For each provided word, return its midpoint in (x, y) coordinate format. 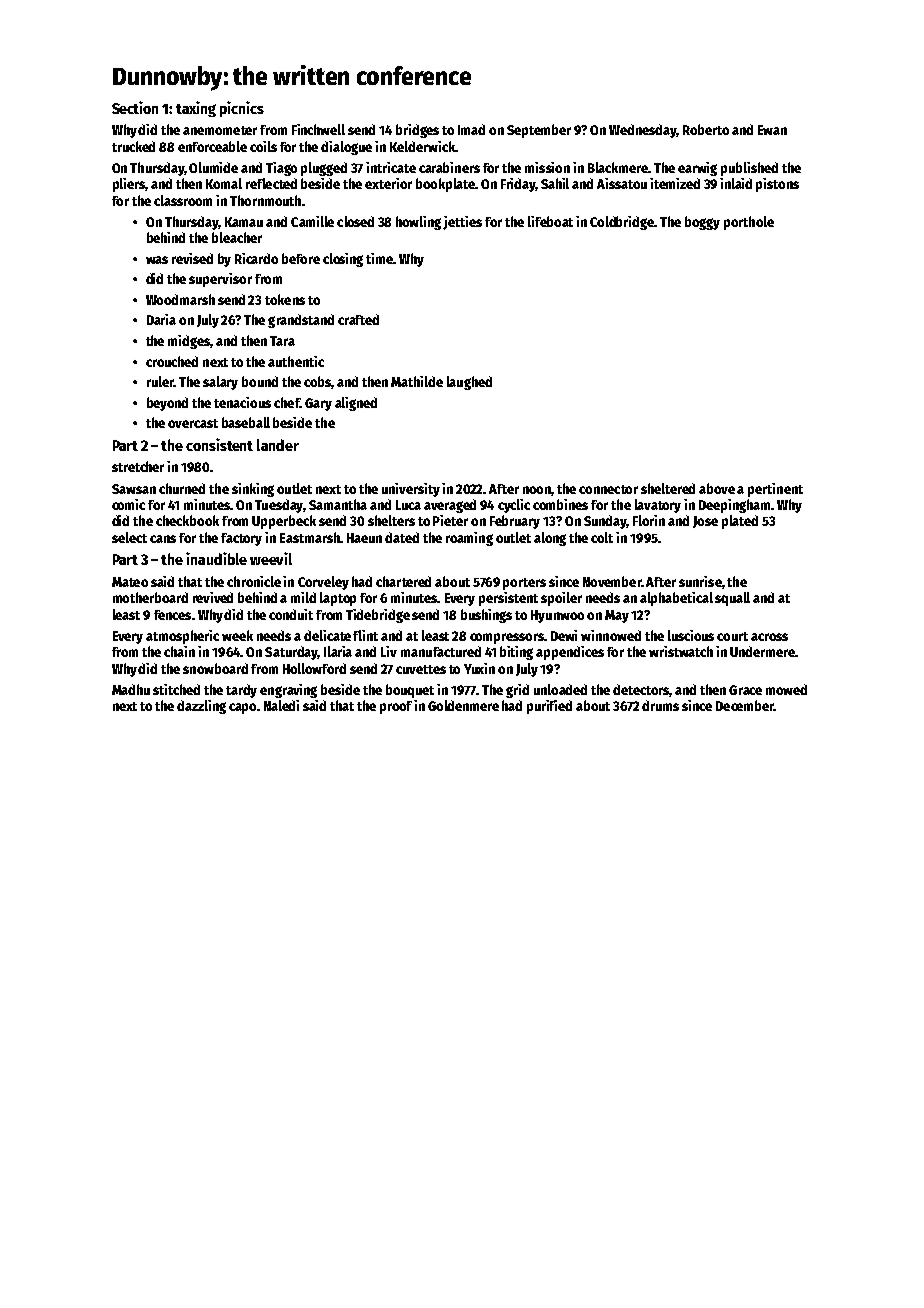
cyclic (514, 506)
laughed (469, 383)
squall (732, 599)
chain (179, 651)
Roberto (706, 129)
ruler (160, 381)
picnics (242, 109)
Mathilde (417, 381)
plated (740, 522)
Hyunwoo (557, 616)
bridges (417, 131)
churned (182, 488)
